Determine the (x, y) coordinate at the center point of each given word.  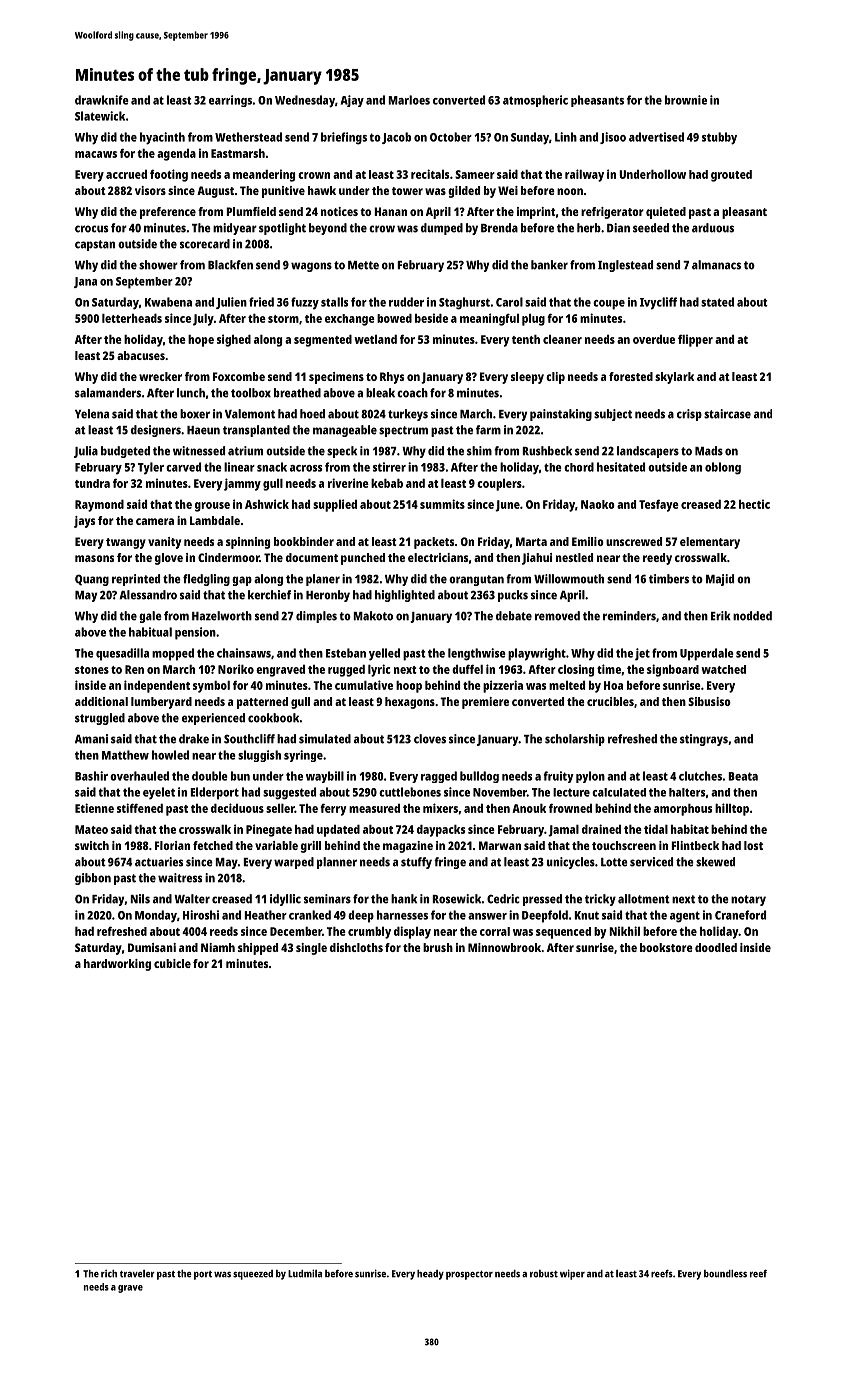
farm (488, 430)
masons (94, 558)
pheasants (597, 101)
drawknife (102, 100)
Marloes (409, 100)
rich (109, 1274)
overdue (654, 339)
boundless (725, 1274)
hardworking (117, 965)
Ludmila (305, 1273)
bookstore (666, 947)
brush (438, 947)
